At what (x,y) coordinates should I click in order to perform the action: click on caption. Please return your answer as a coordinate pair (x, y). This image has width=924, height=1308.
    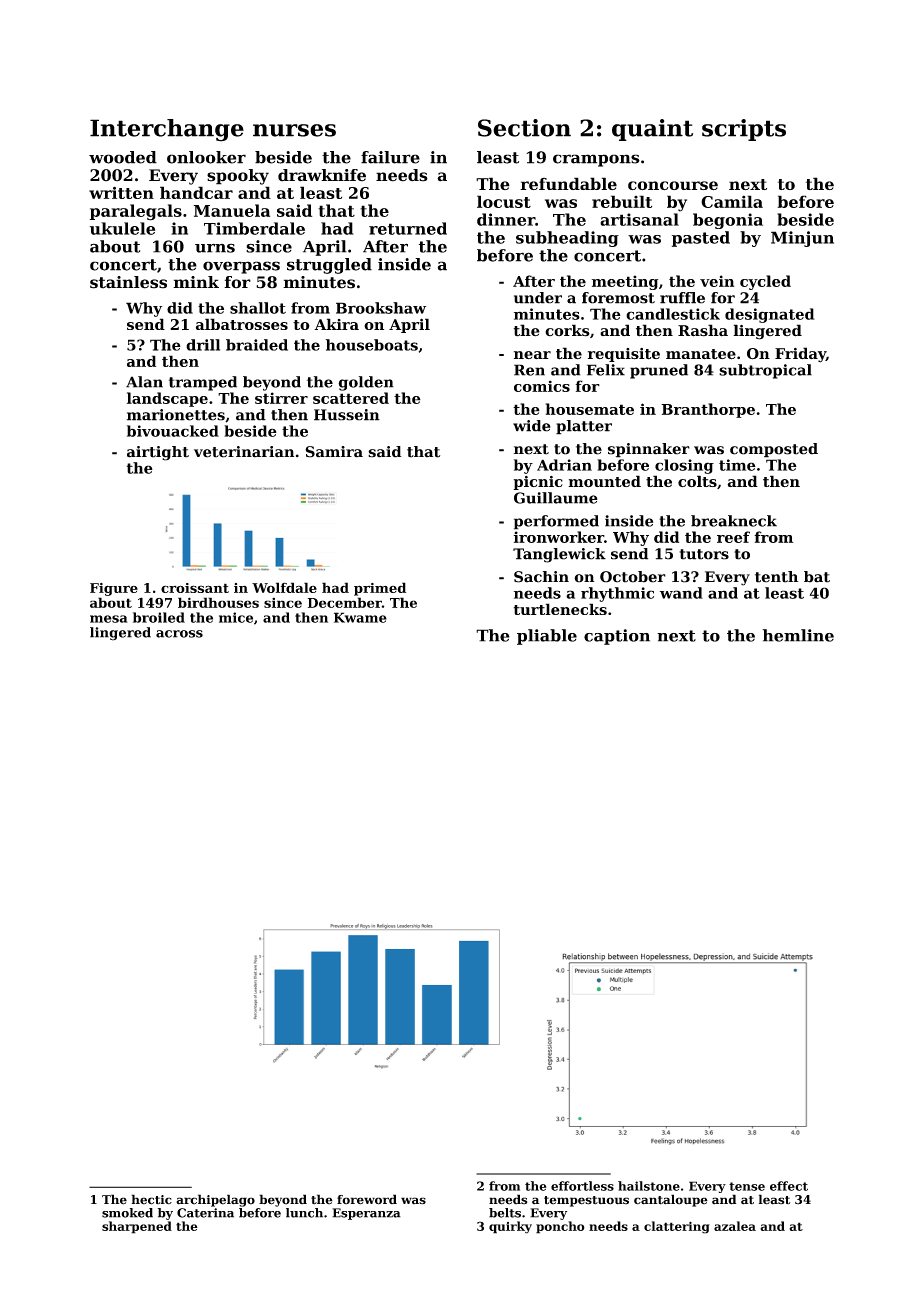
    Looking at the image, I should click on (617, 637).
